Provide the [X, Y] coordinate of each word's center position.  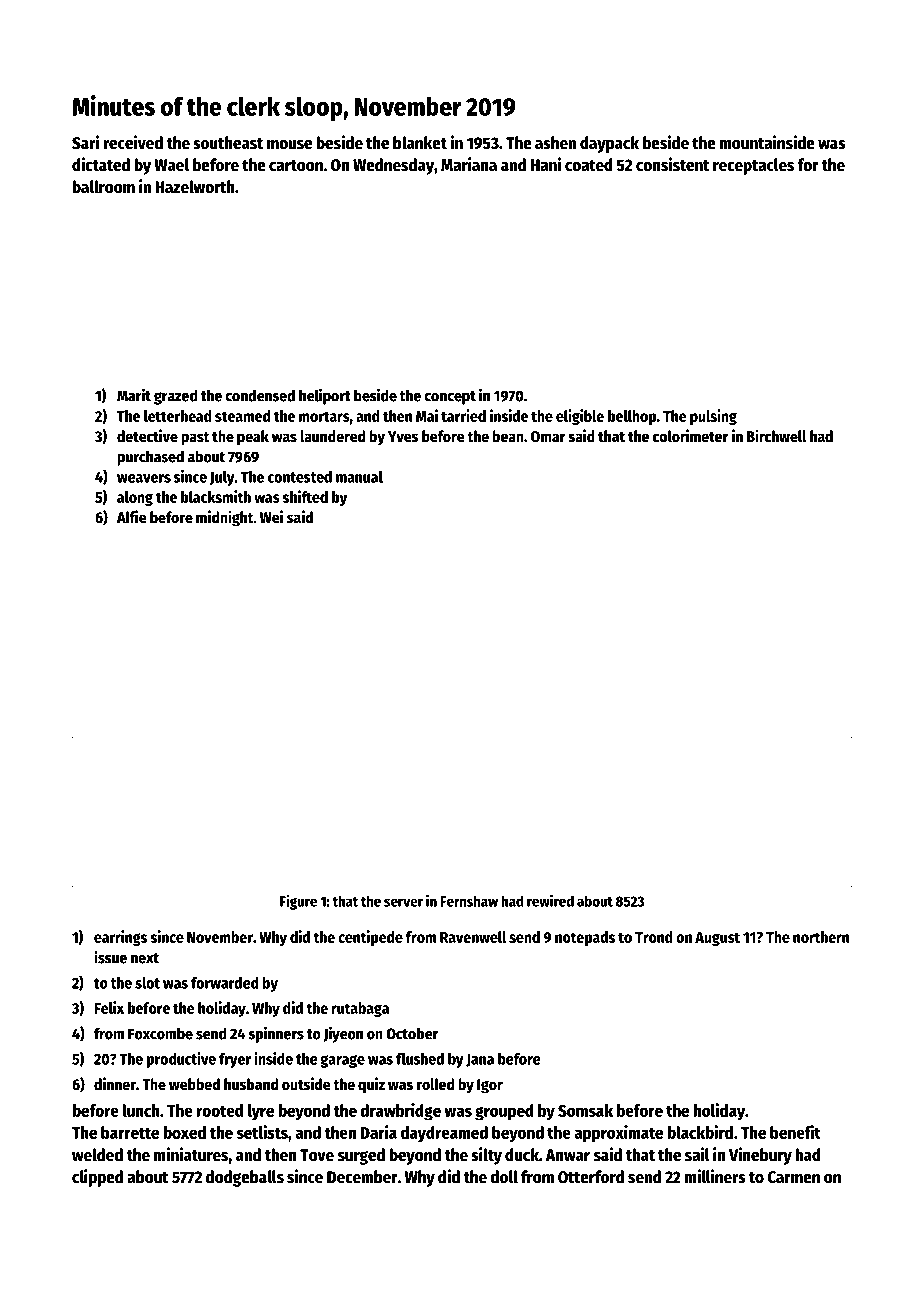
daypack [609, 144]
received [133, 142]
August [717, 939]
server [403, 902]
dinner [115, 1084]
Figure [298, 902]
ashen [555, 143]
